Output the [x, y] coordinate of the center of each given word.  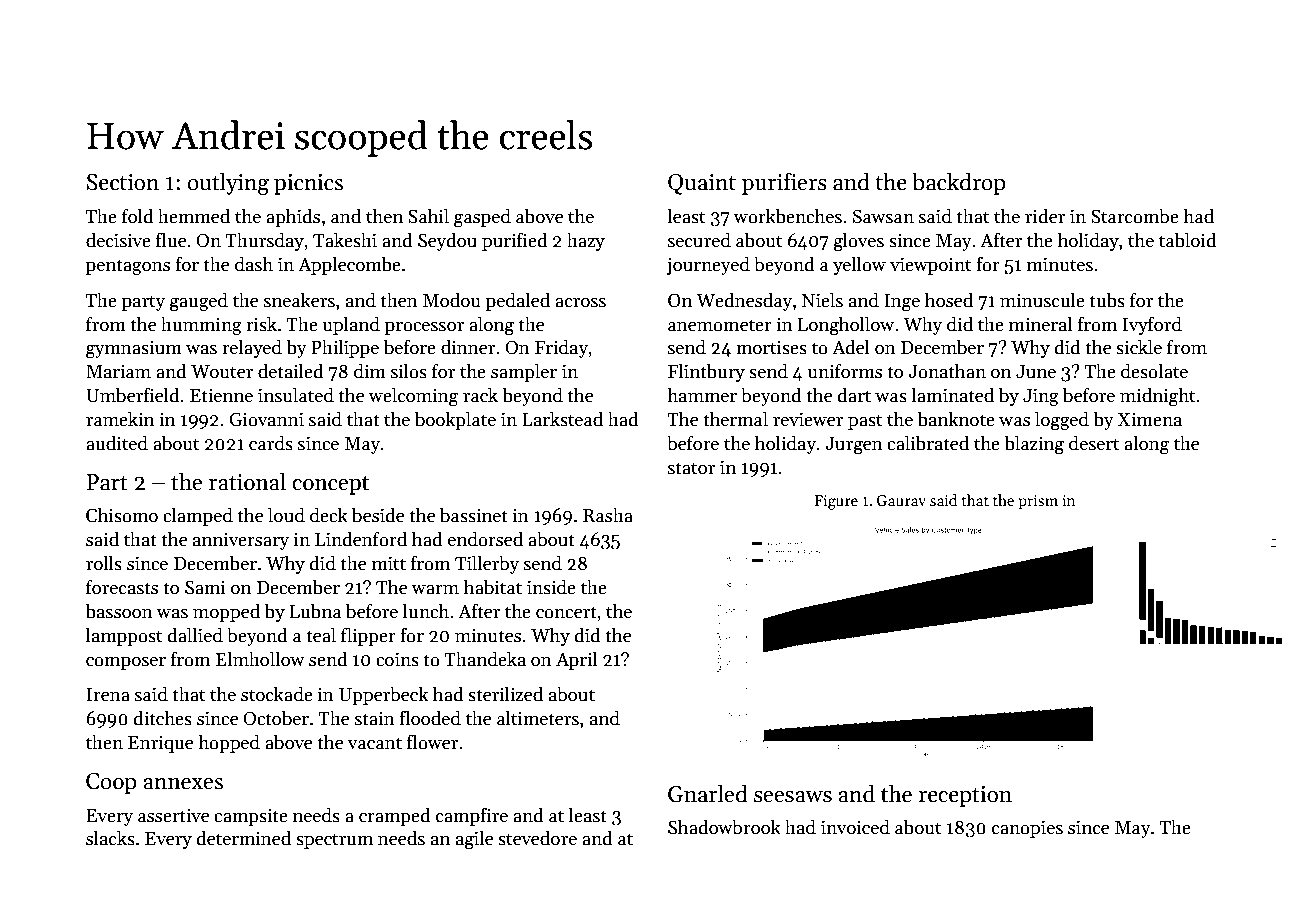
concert [566, 612]
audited [117, 443]
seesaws [793, 797]
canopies [1027, 829]
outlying [228, 184]
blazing [1034, 445]
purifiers [784, 184]
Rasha [608, 515]
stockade [277, 694]
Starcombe [1135, 216]
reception [965, 796]
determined [244, 838]
